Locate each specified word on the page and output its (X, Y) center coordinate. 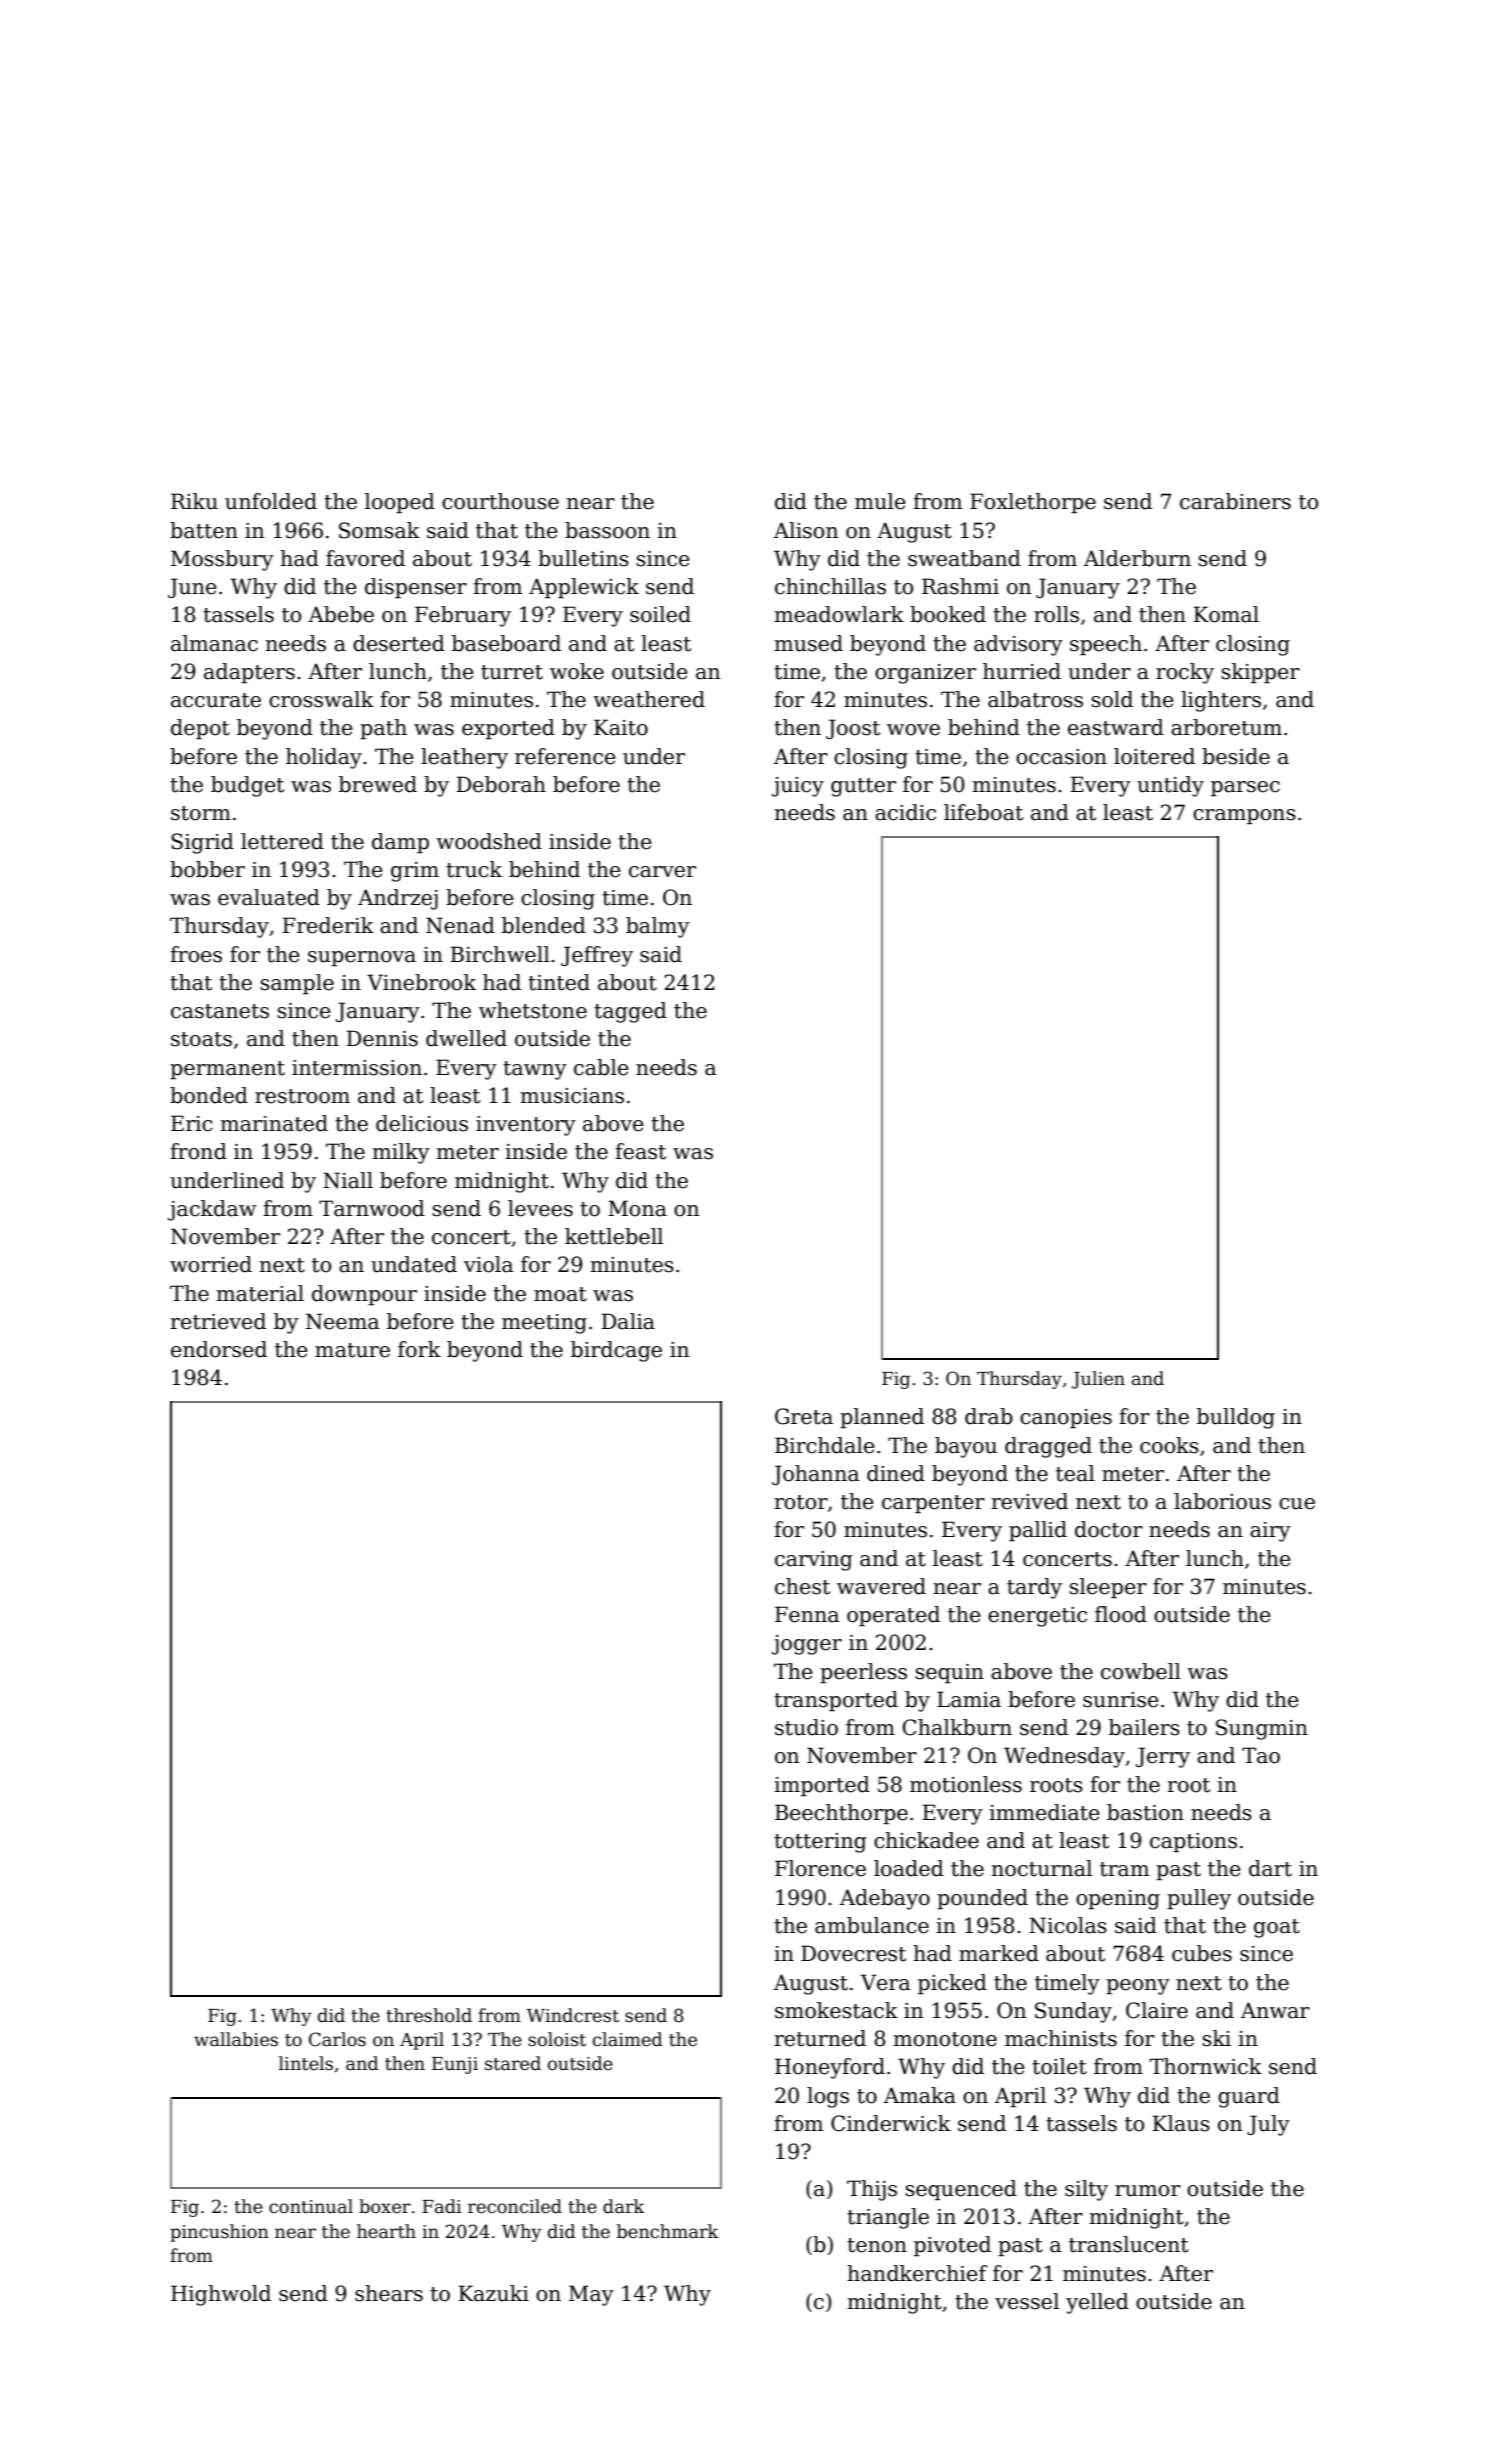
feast (640, 1151)
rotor (801, 1502)
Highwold (221, 2295)
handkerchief (917, 2273)
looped (400, 503)
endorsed (219, 1349)
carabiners (1235, 501)
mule (880, 501)
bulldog (1236, 1418)
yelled (1097, 2303)
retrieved (218, 1321)
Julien (1098, 1380)
